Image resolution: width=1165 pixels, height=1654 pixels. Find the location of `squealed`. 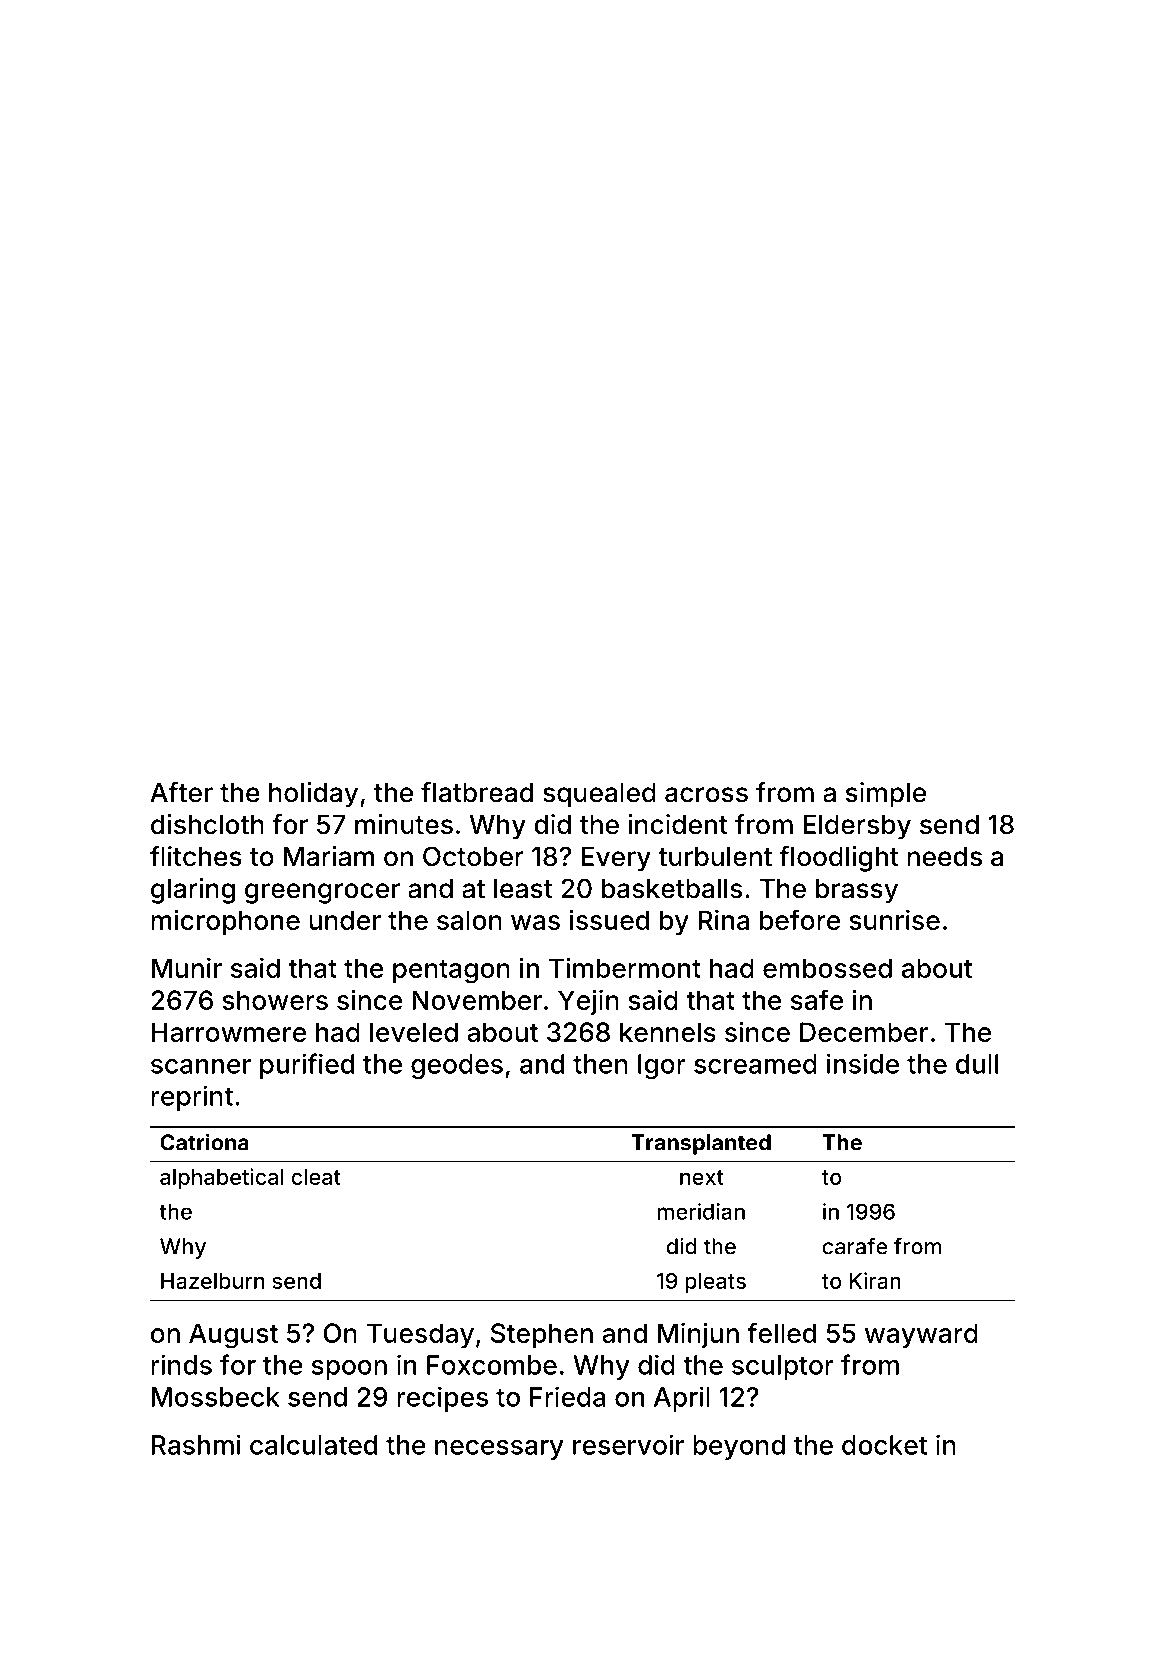

squealed is located at coordinates (599, 795).
